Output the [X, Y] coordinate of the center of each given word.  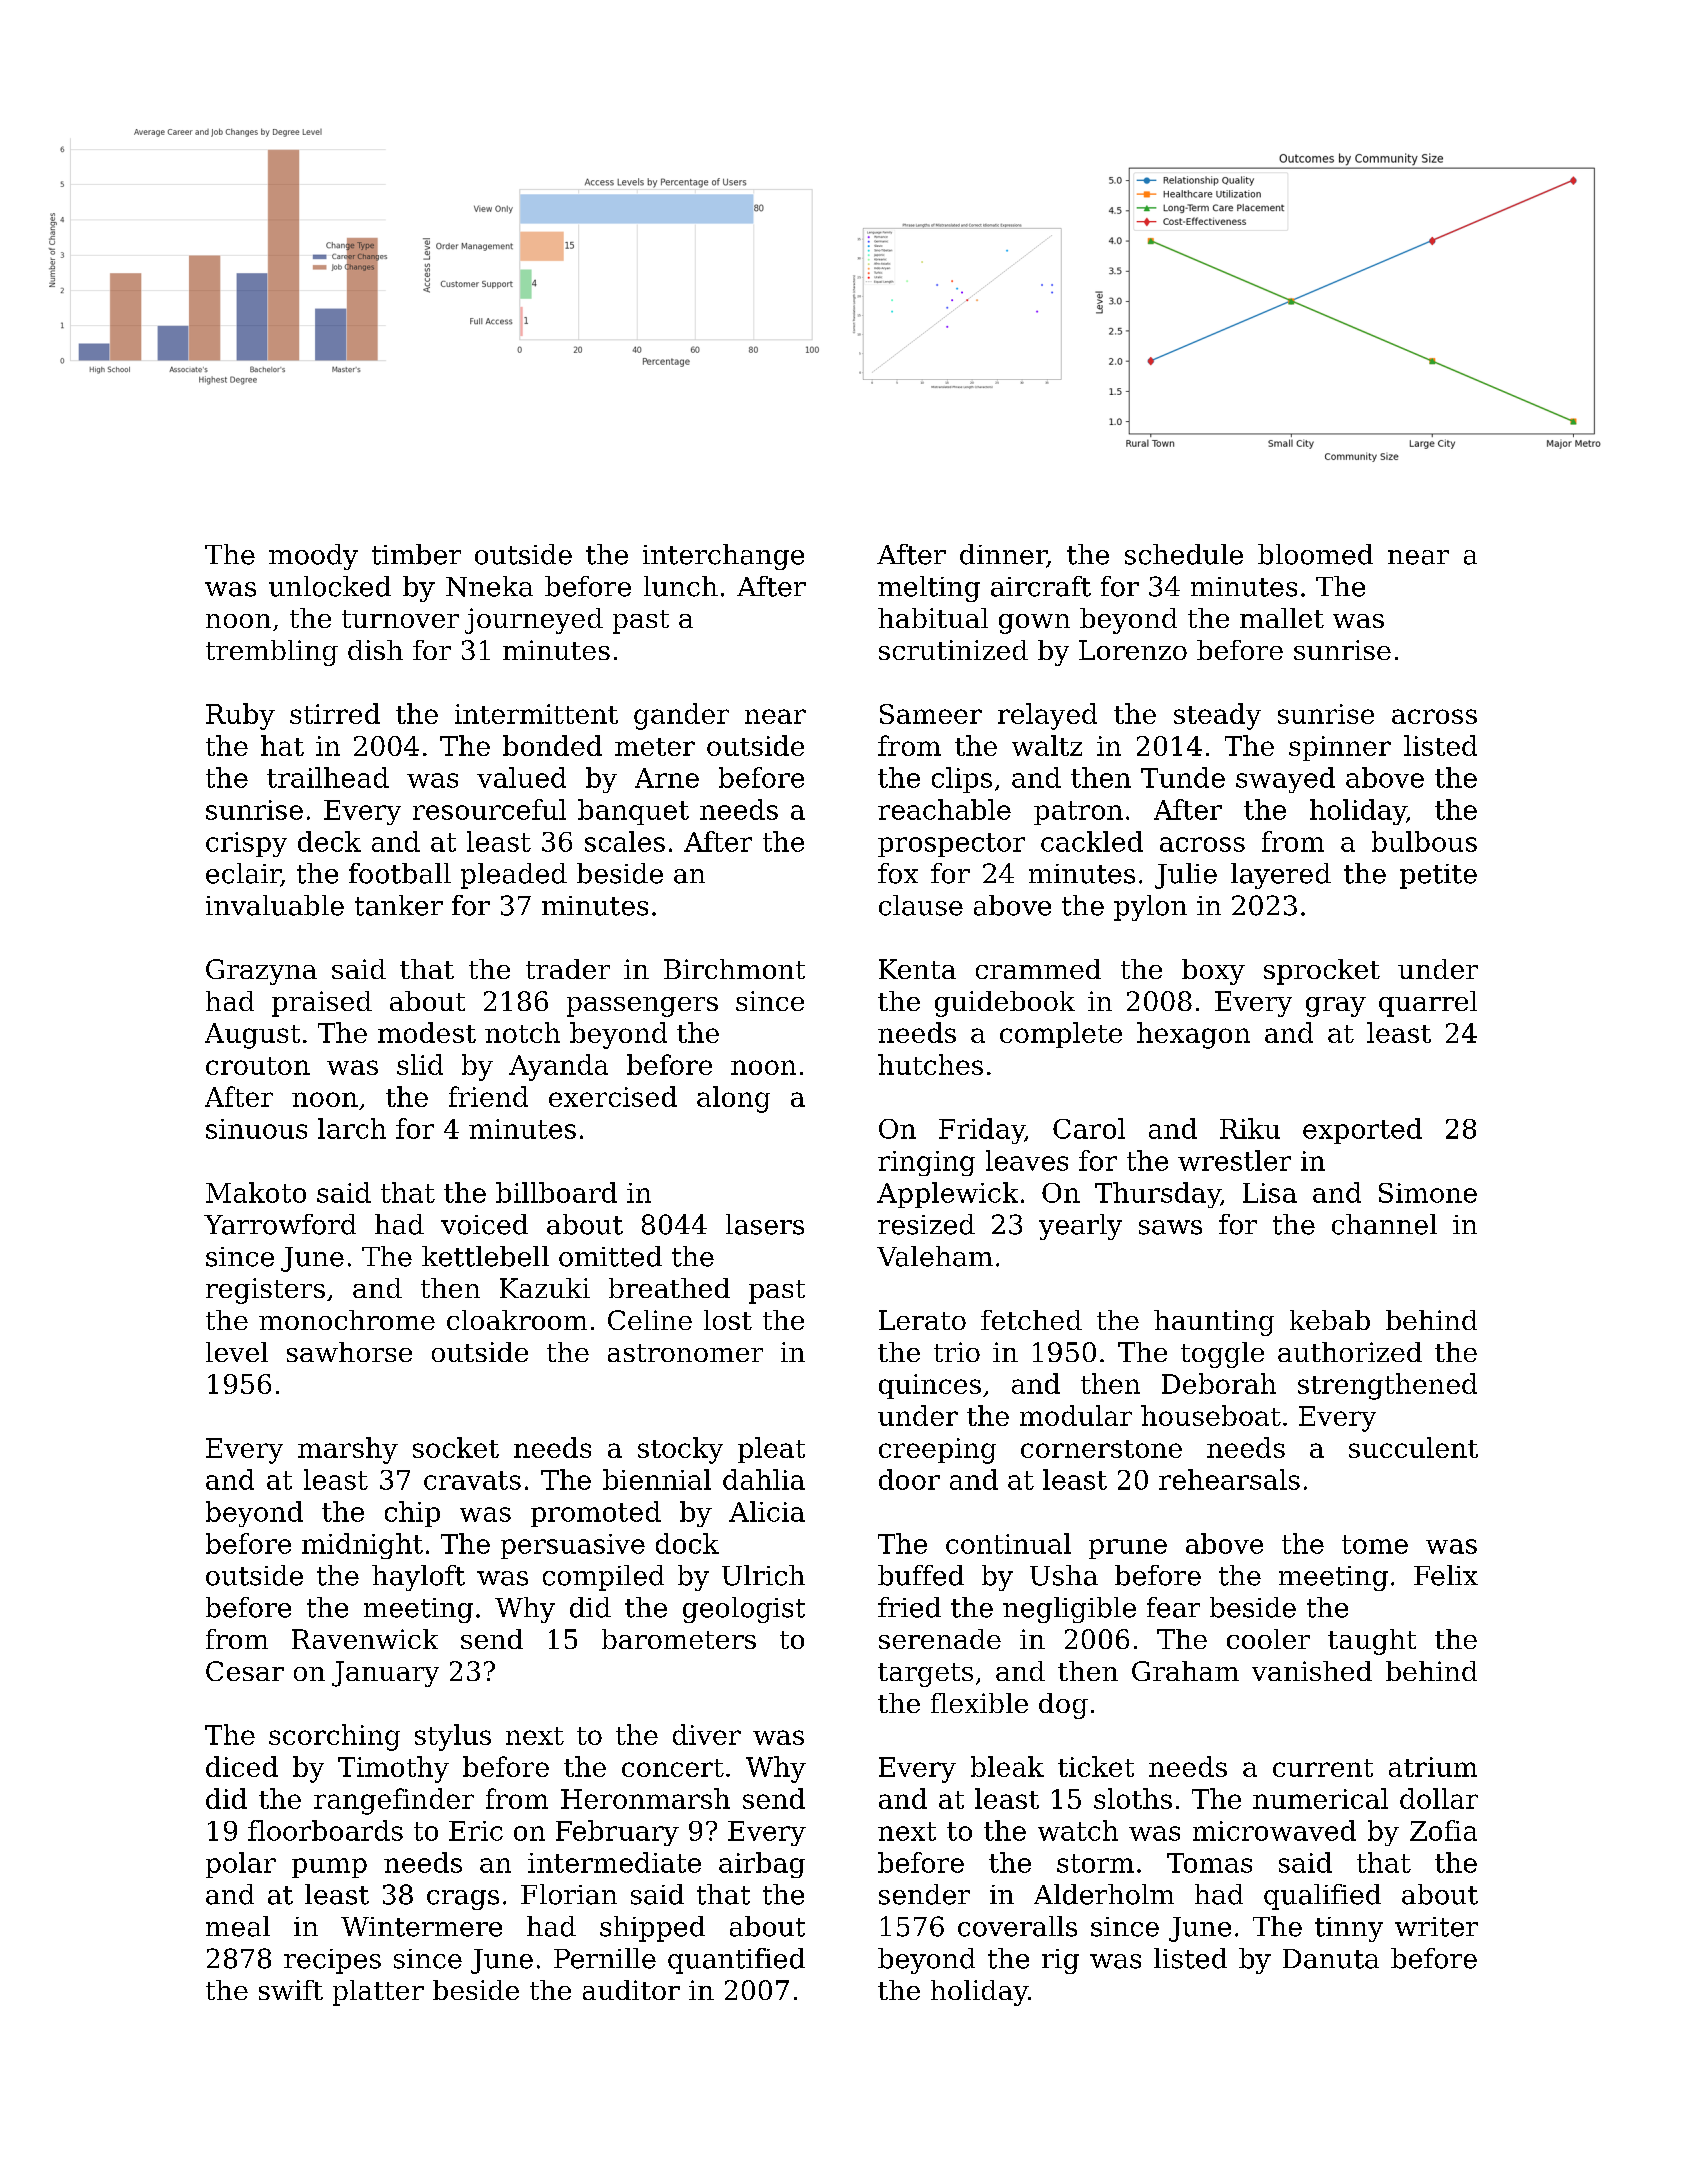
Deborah [1219, 1383]
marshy [348, 1450]
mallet [1282, 618]
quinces [930, 1386]
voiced [484, 1224]
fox [898, 873]
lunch [681, 586]
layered [1281, 876]
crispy [246, 844]
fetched [1031, 1320]
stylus [453, 1737]
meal [238, 1926]
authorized [1350, 1352]
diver [707, 1734]
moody [313, 557]
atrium [1433, 1767]
